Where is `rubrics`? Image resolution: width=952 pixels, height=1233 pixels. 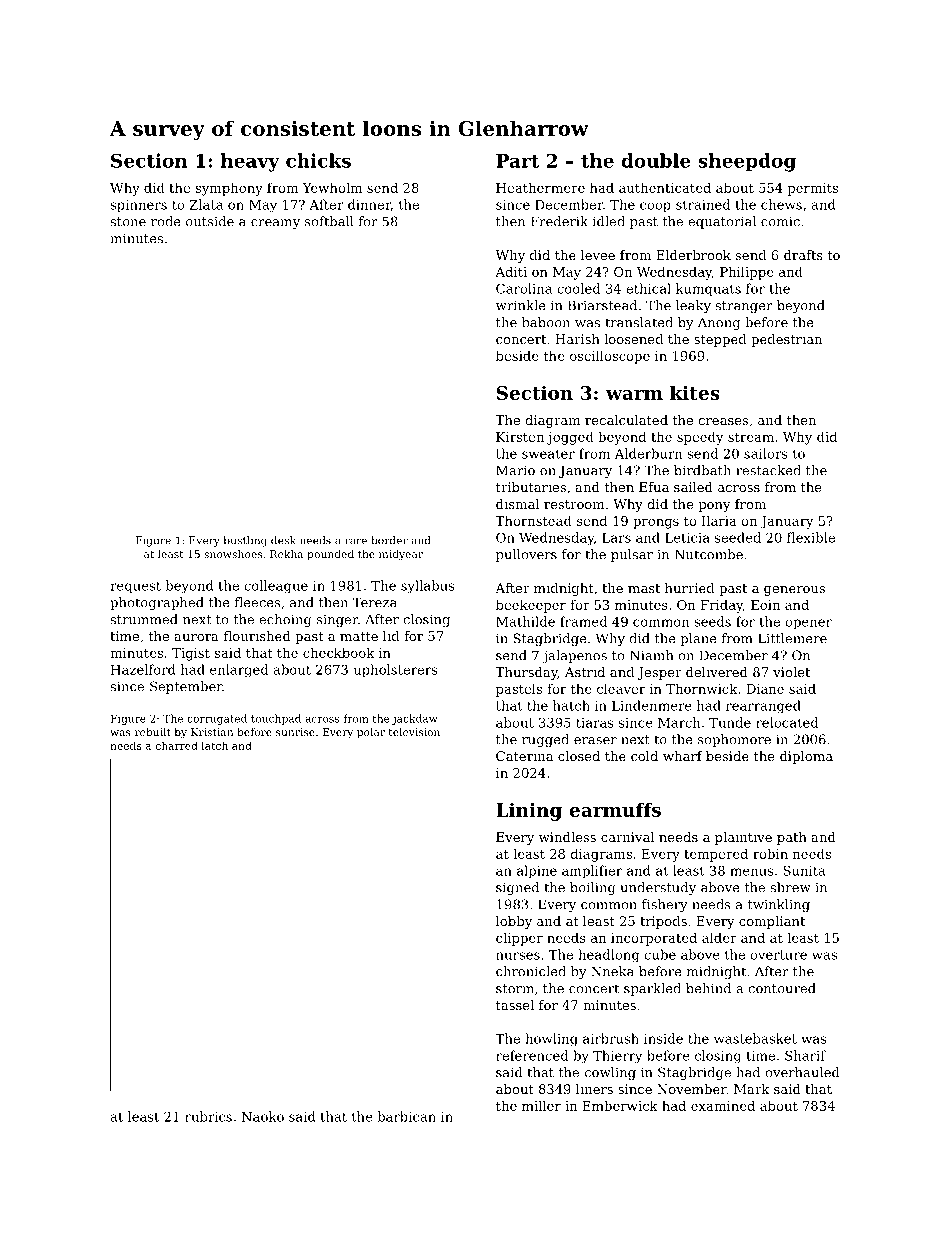
rubrics is located at coordinates (208, 1116).
